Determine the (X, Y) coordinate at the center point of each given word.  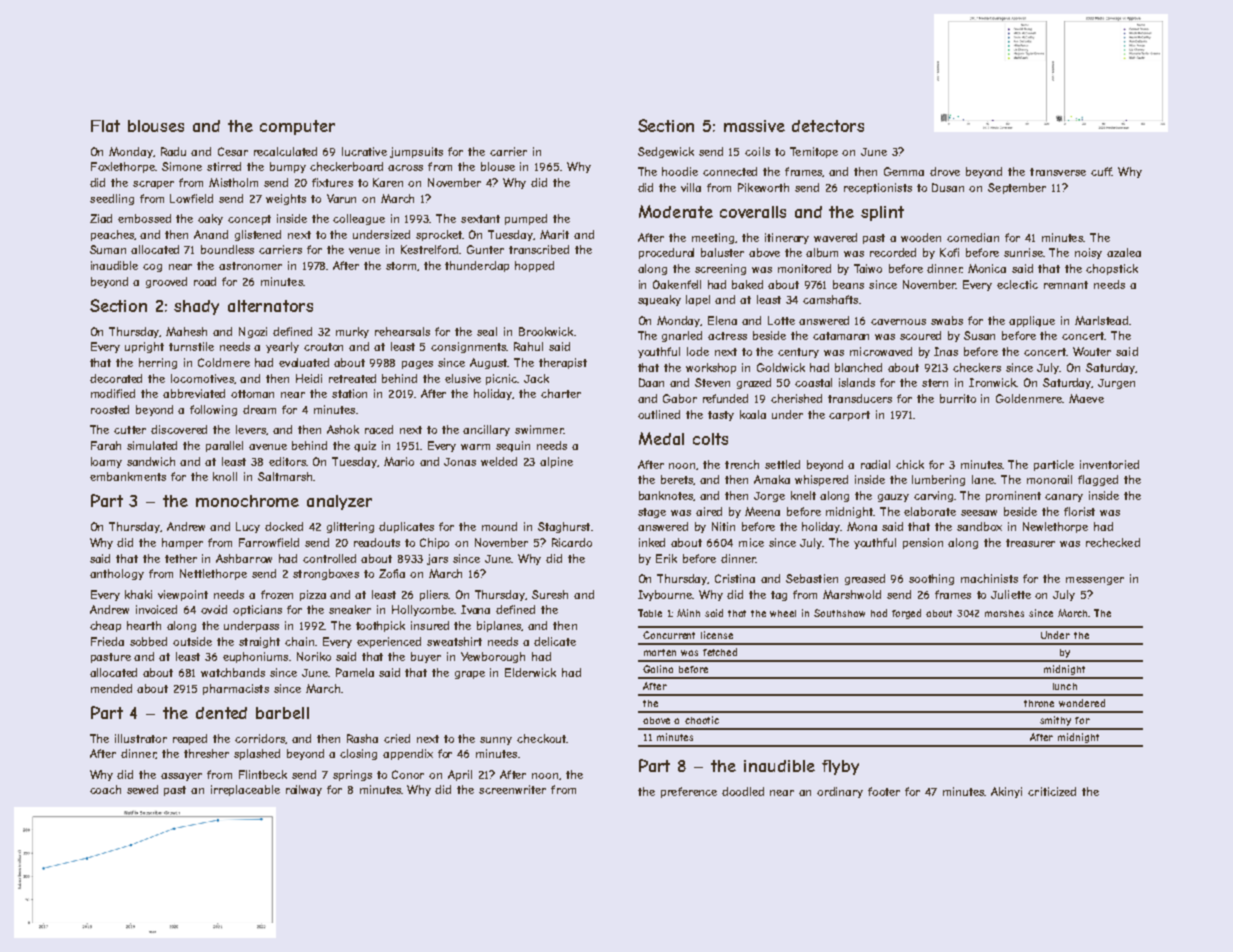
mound (499, 526)
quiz (365, 446)
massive (754, 126)
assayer (181, 777)
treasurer (1030, 543)
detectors (828, 126)
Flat (105, 126)
